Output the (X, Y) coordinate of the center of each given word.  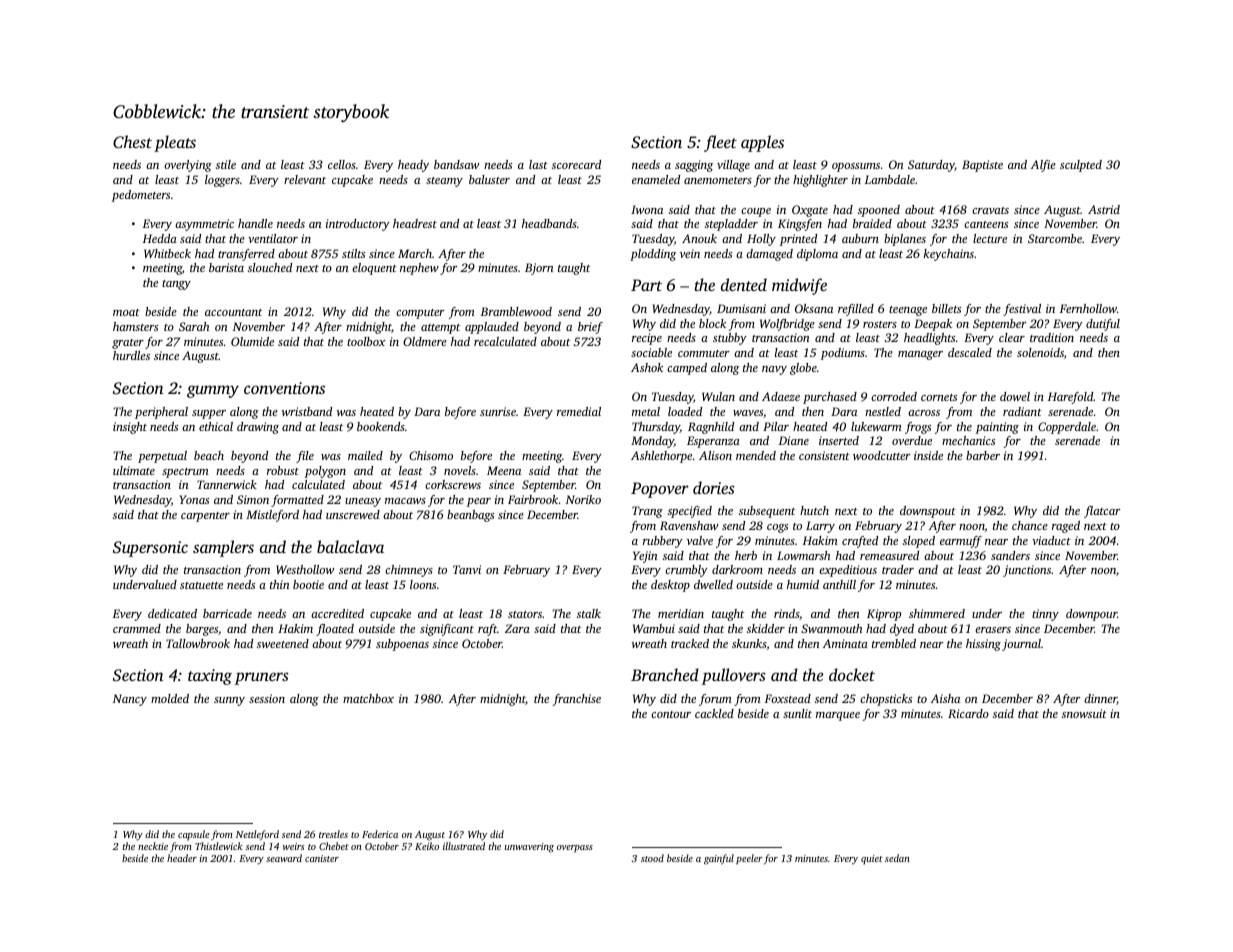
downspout (928, 512)
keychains (949, 255)
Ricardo (968, 713)
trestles (333, 834)
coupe (756, 212)
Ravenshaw (689, 525)
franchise (577, 700)
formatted (297, 501)
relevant (305, 179)
